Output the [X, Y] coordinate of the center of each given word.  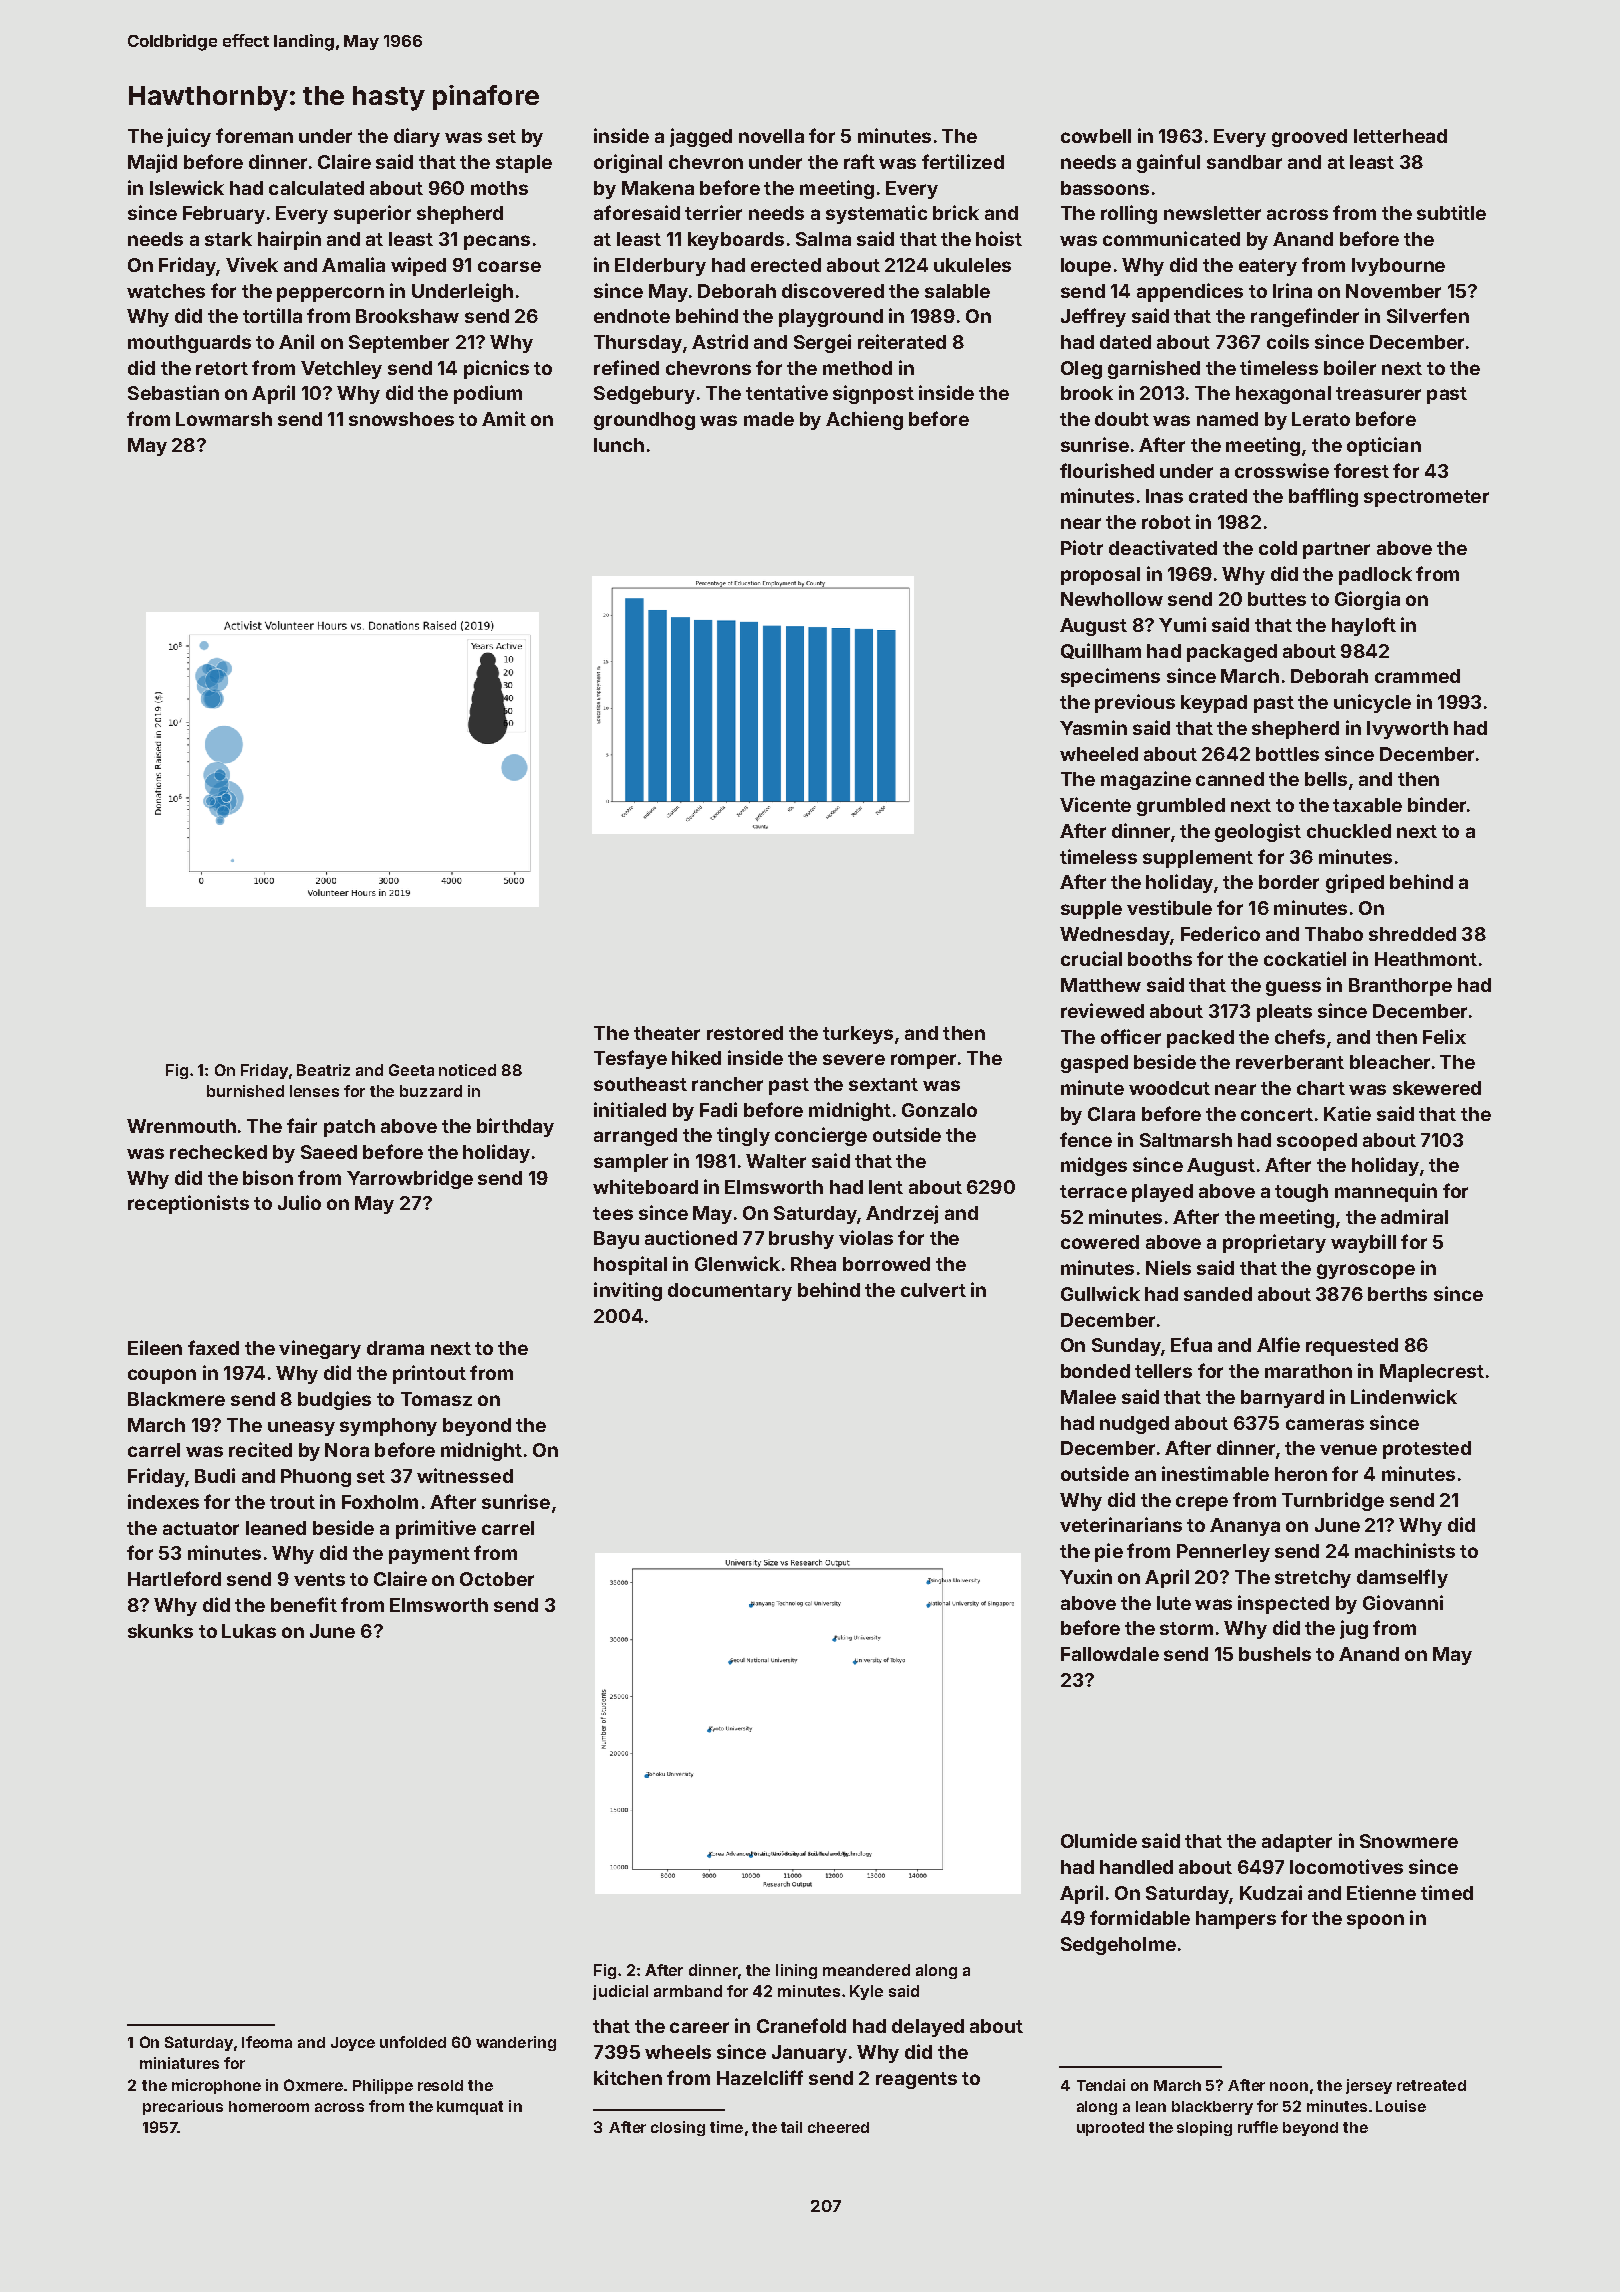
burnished [245, 1091]
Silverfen [1428, 315]
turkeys [858, 1035]
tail [791, 2127]
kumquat [470, 2108]
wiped [418, 266]
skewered [1437, 1088]
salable [957, 291]
